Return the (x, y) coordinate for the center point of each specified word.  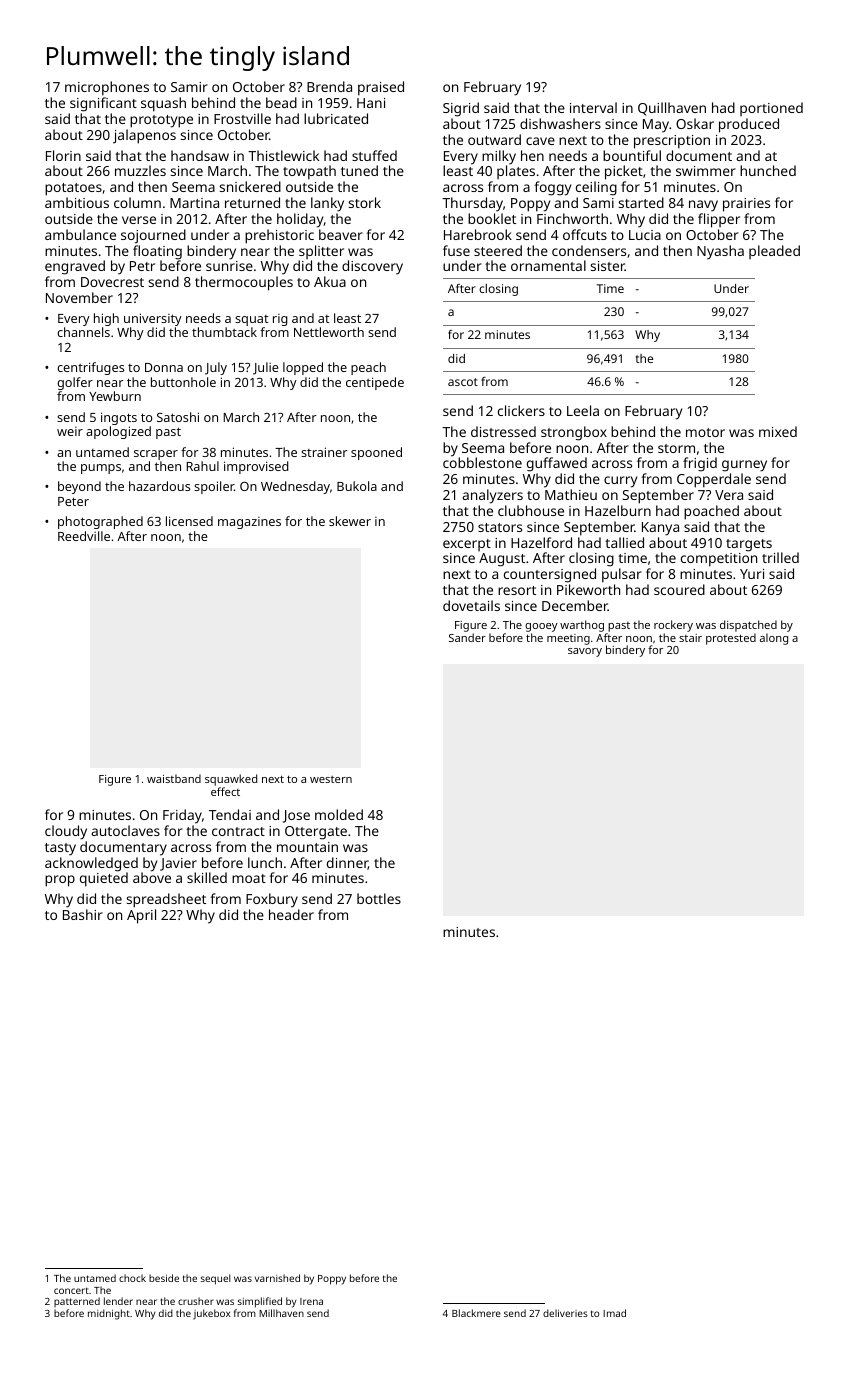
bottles (379, 898)
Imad (614, 1313)
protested (731, 639)
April (141, 916)
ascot (463, 382)
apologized (118, 432)
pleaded (774, 252)
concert (71, 1290)
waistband (174, 778)
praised (381, 88)
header (291, 914)
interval (593, 107)
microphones (107, 88)
